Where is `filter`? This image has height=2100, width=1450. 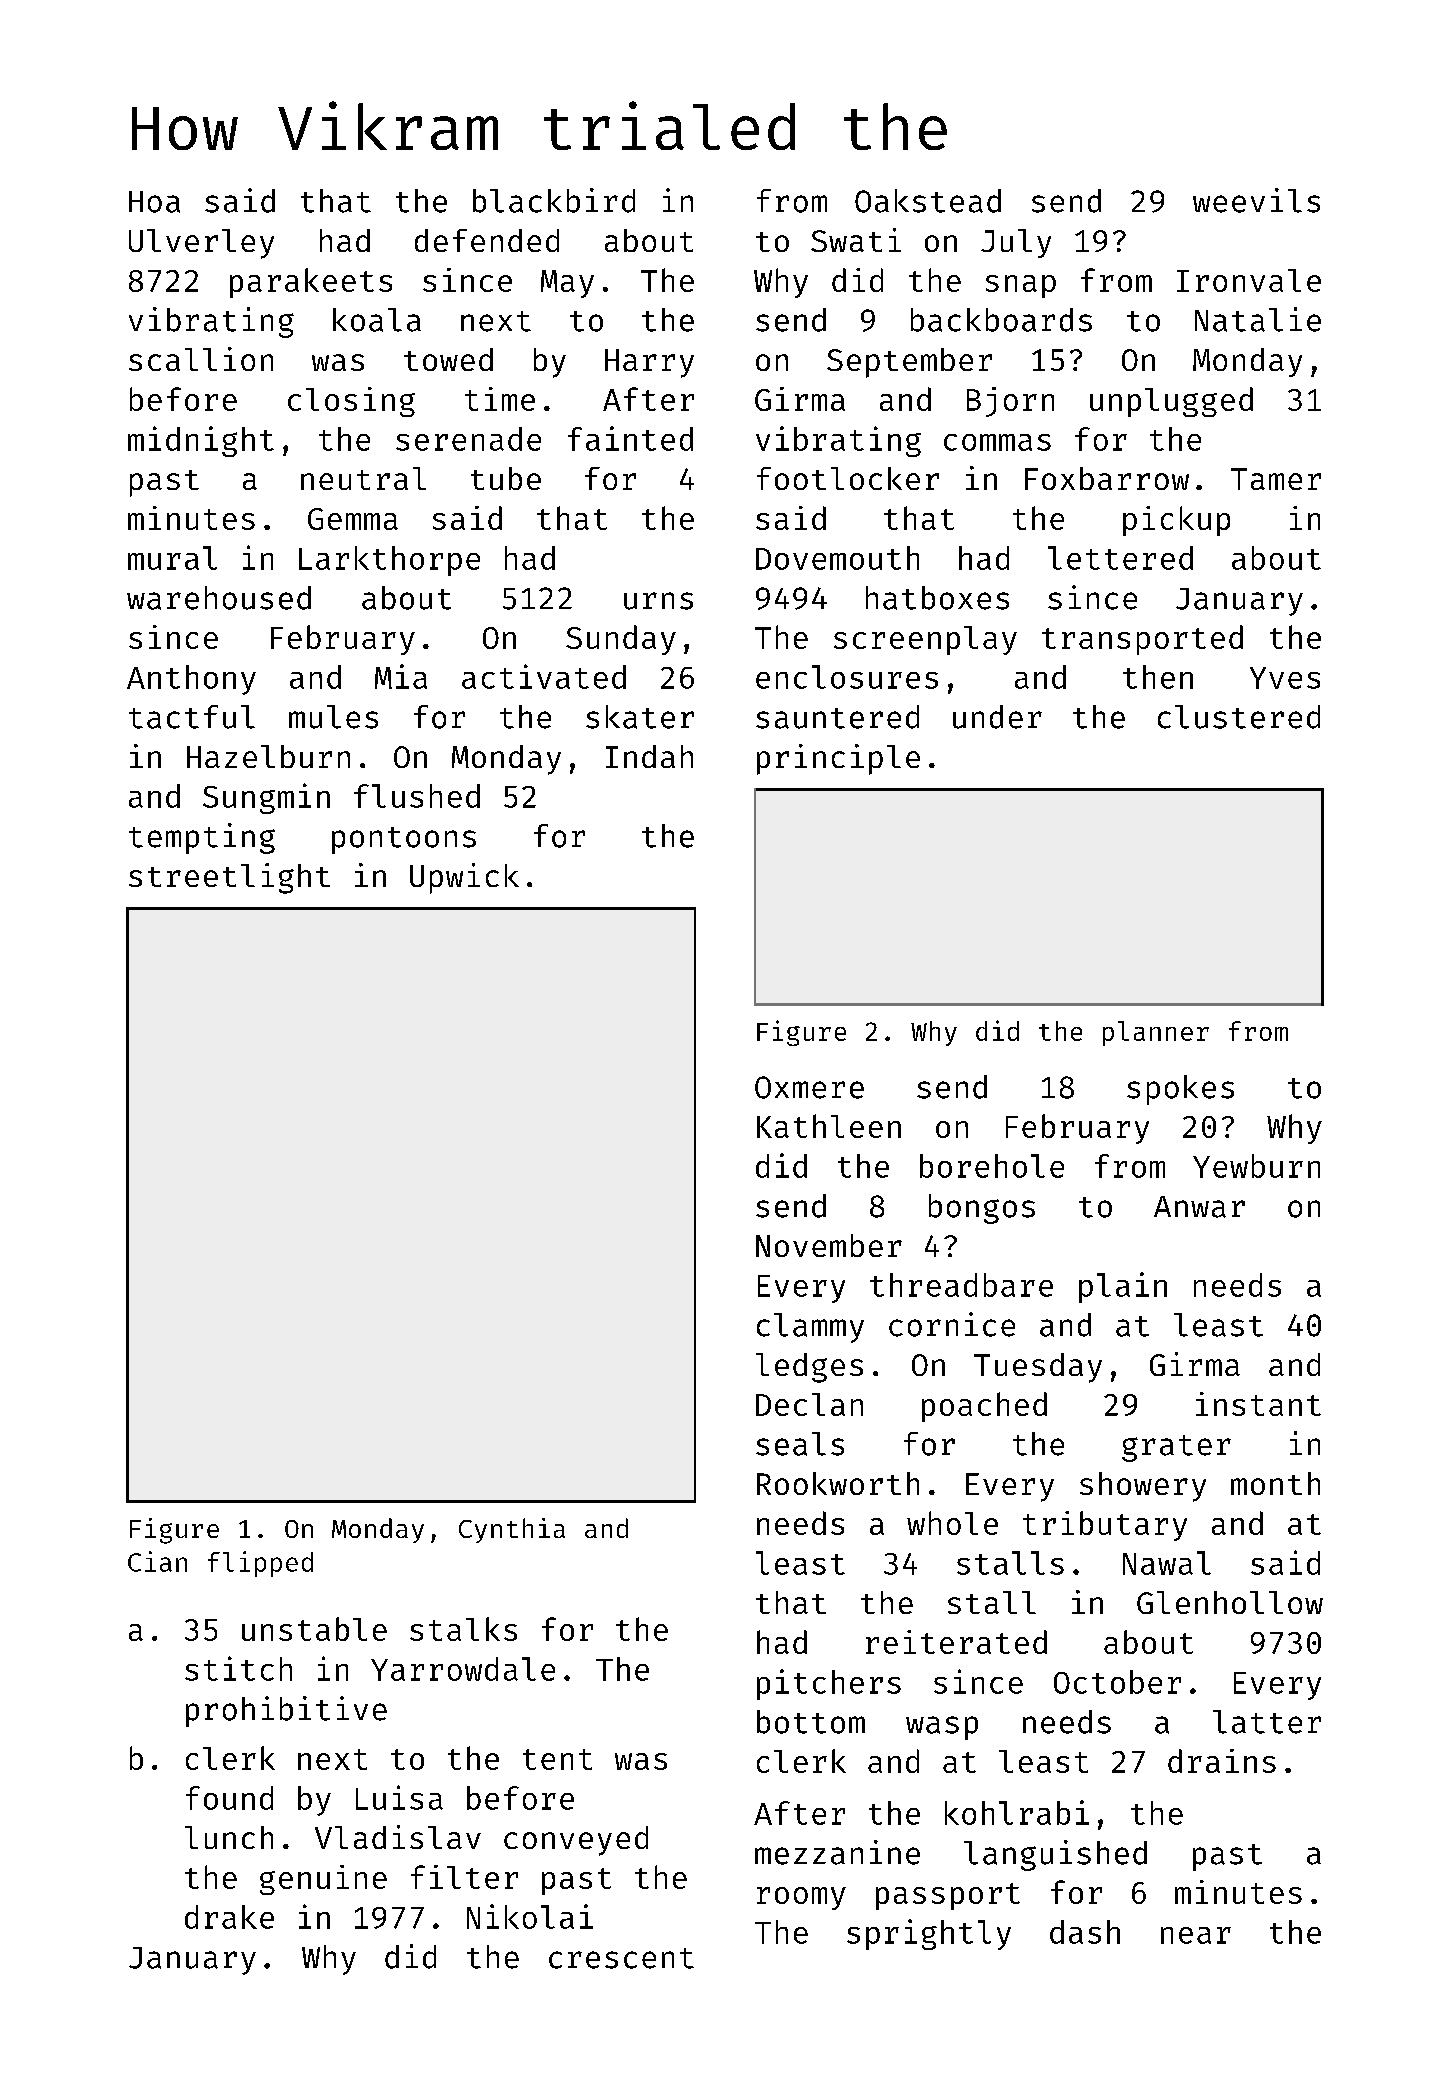 filter is located at coordinates (464, 1877).
